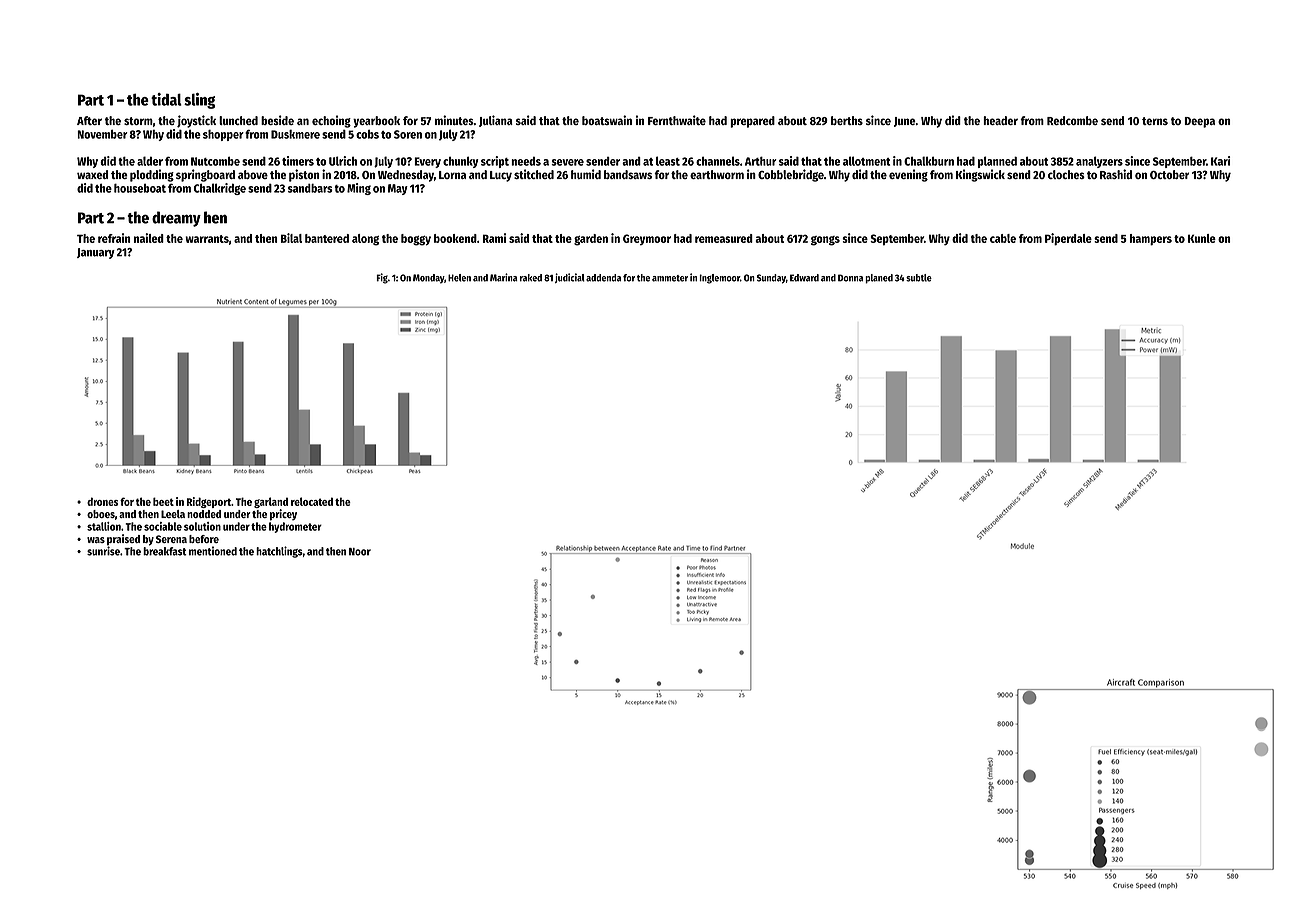 This screenshot has height=924, width=1308. I want to click on Deepa, so click(1200, 122).
